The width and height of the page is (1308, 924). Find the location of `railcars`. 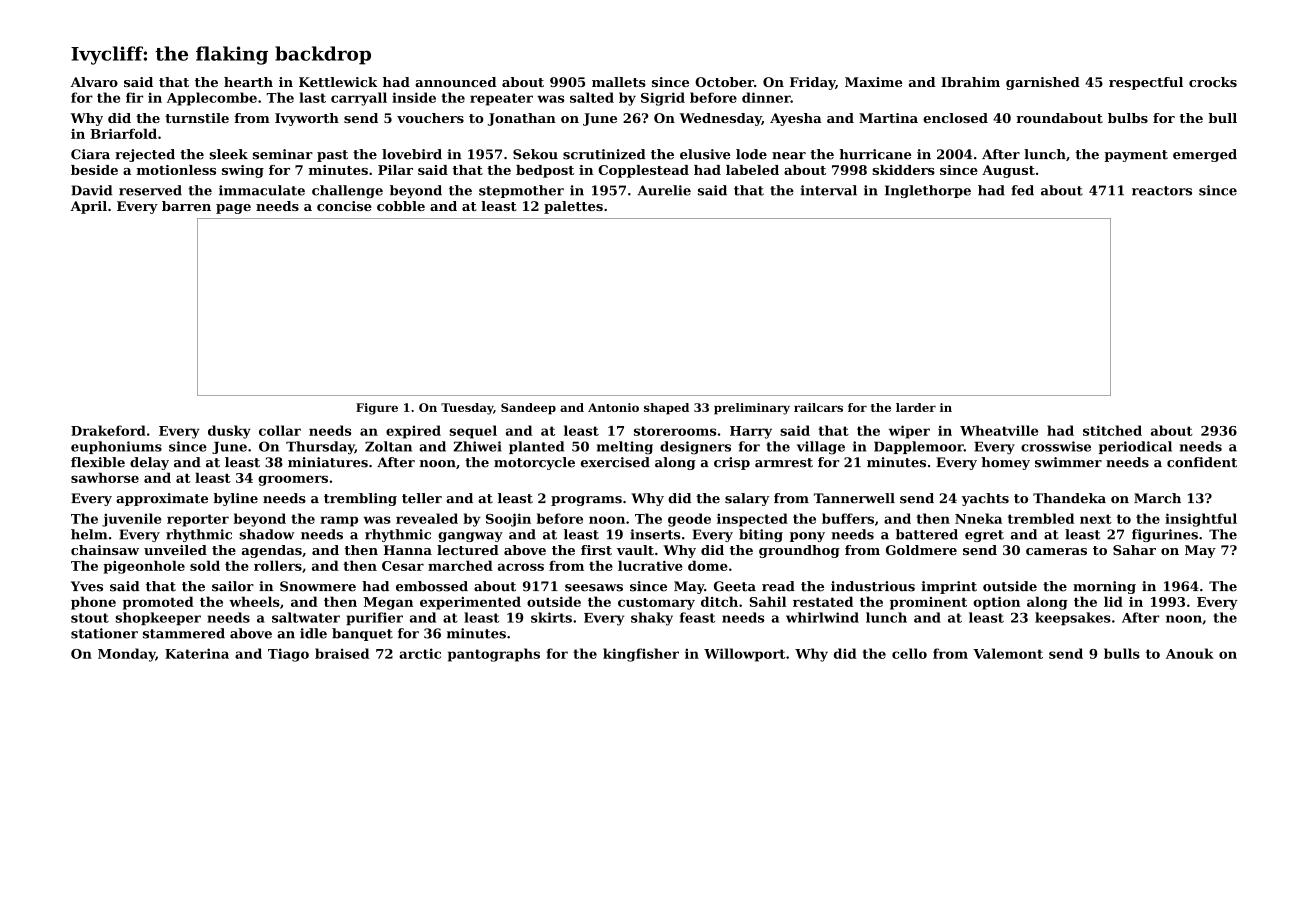

railcars is located at coordinates (818, 407).
